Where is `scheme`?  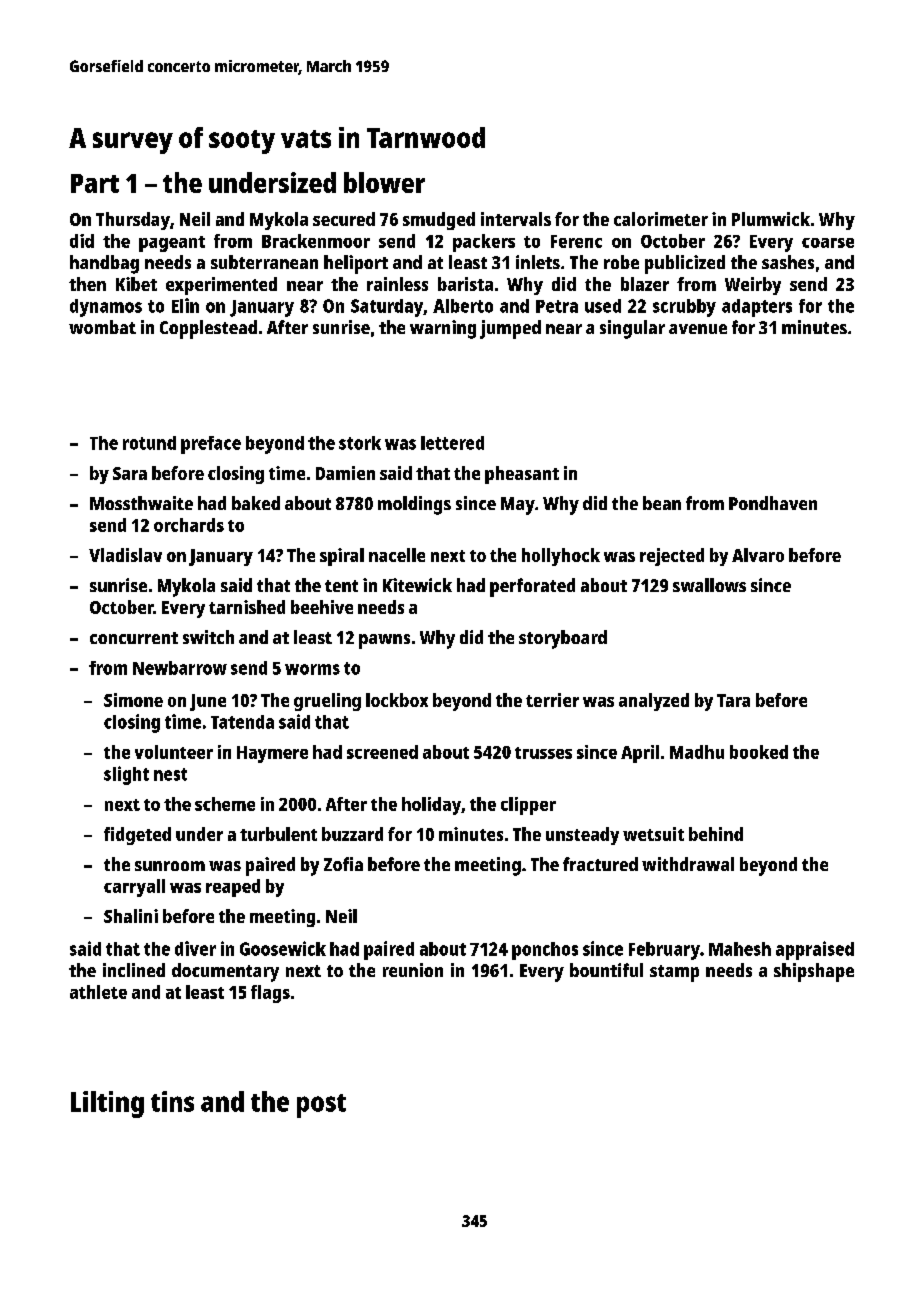 scheme is located at coordinates (225, 804).
